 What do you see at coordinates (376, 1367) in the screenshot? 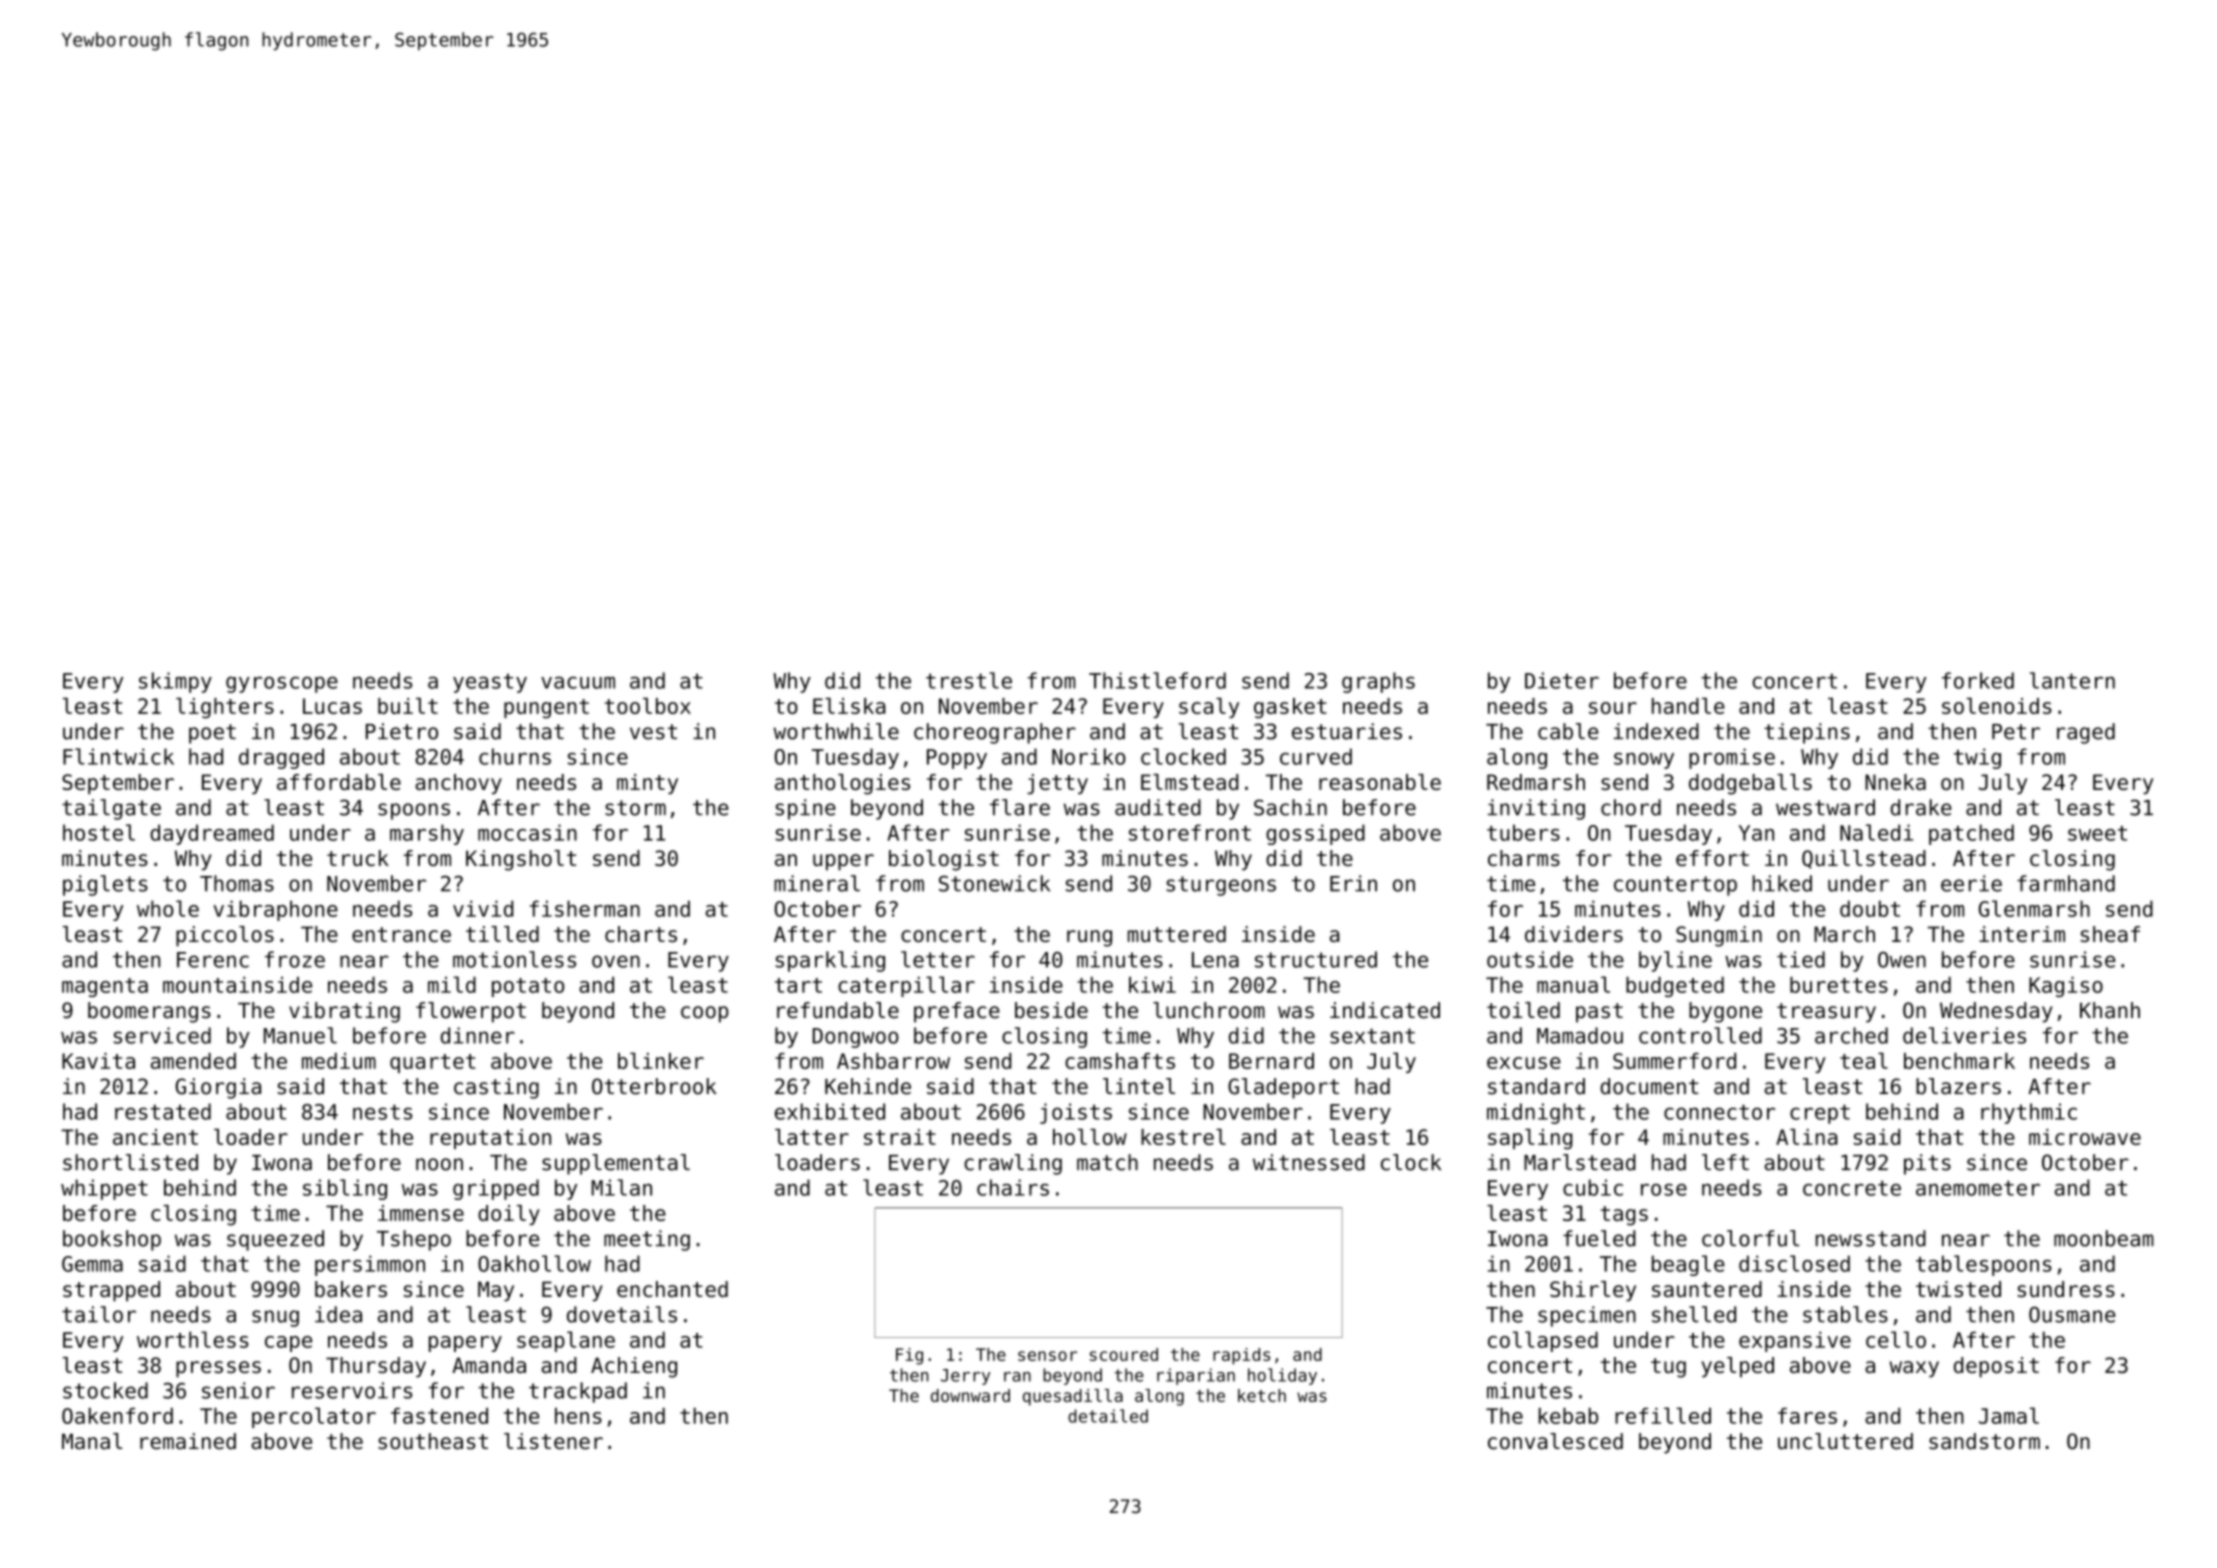
I see `Thursday` at bounding box center [376, 1367].
